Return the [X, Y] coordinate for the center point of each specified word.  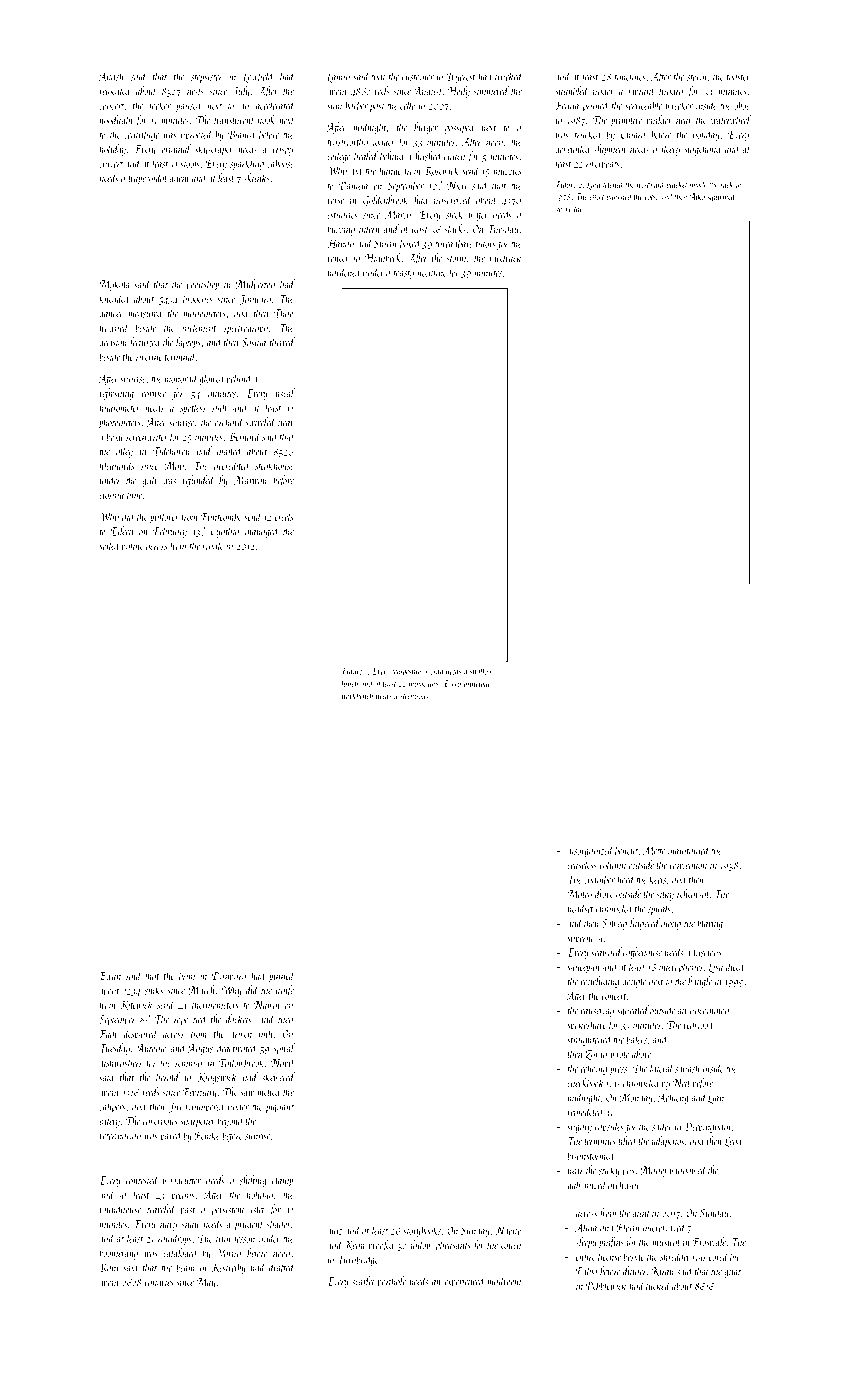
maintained [689, 850]
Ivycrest [461, 77]
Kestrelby [229, 1268]
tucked [658, 1285]
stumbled [572, 90]
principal [477, 684]
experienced [465, 1282]
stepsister [207, 78]
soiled [109, 545]
